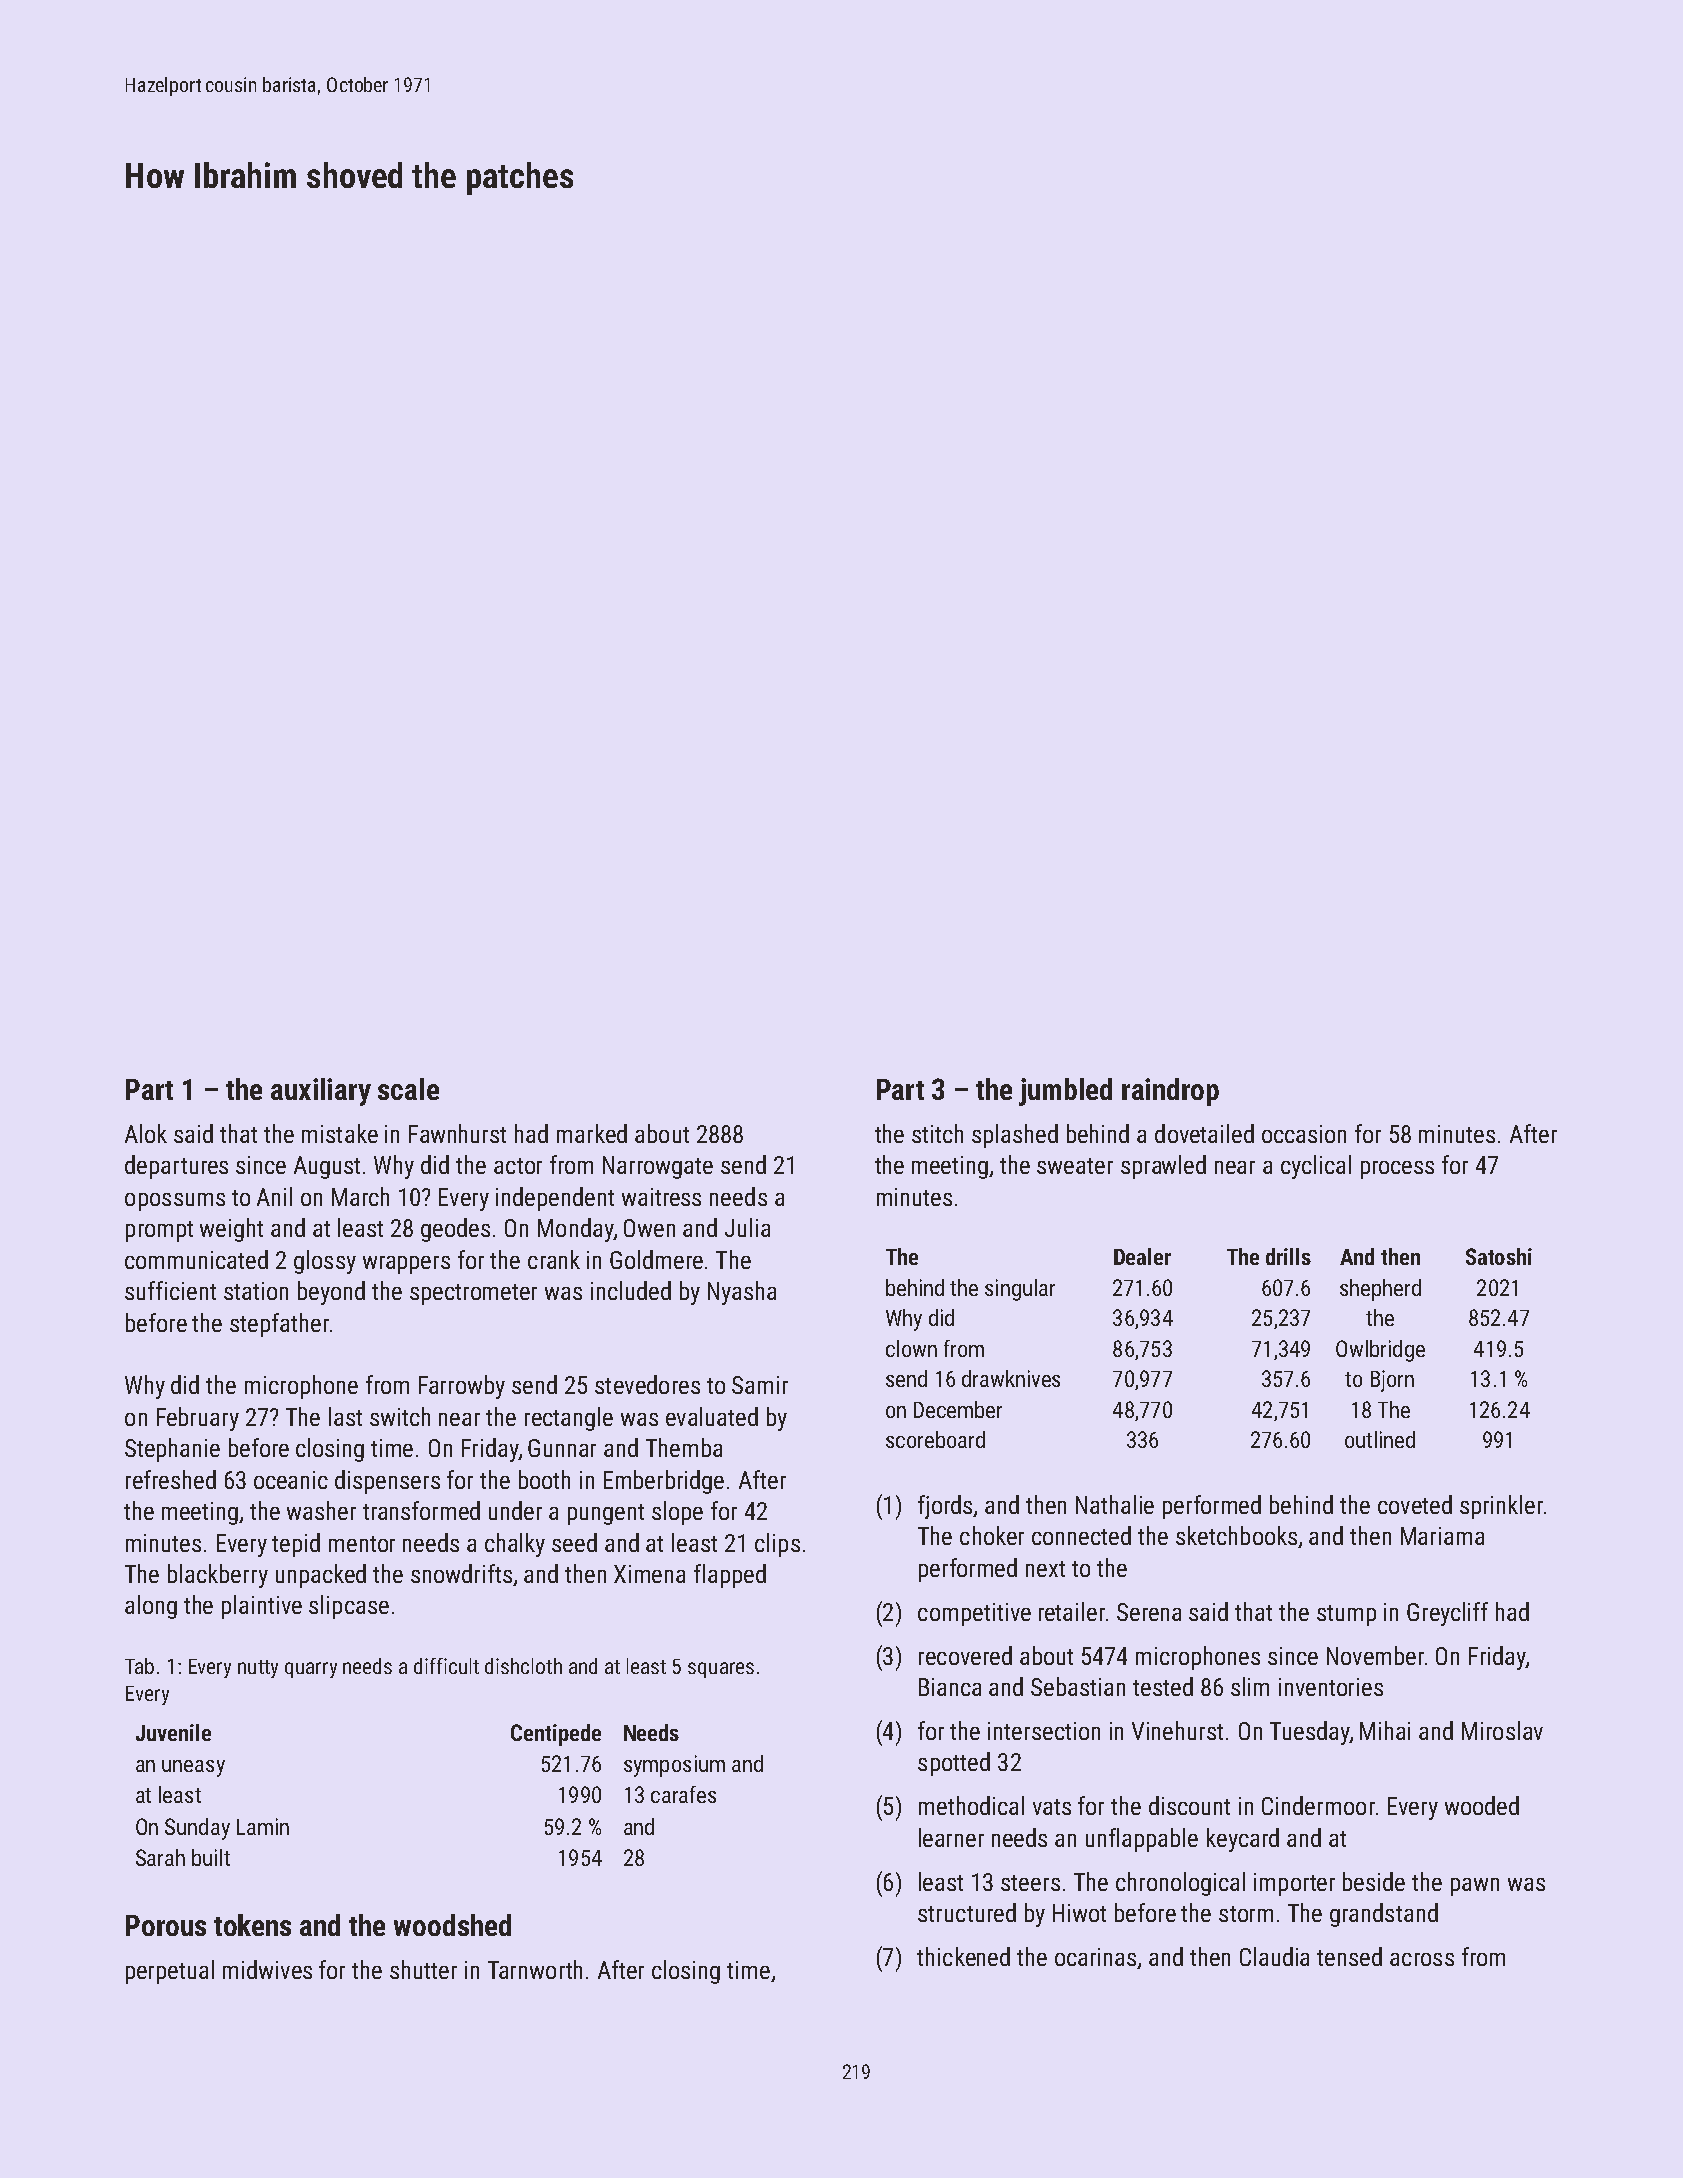 This screenshot has height=2178, width=1683. Describe the element at coordinates (1236, 1535) in the screenshot. I see `sketchbooks` at that location.
